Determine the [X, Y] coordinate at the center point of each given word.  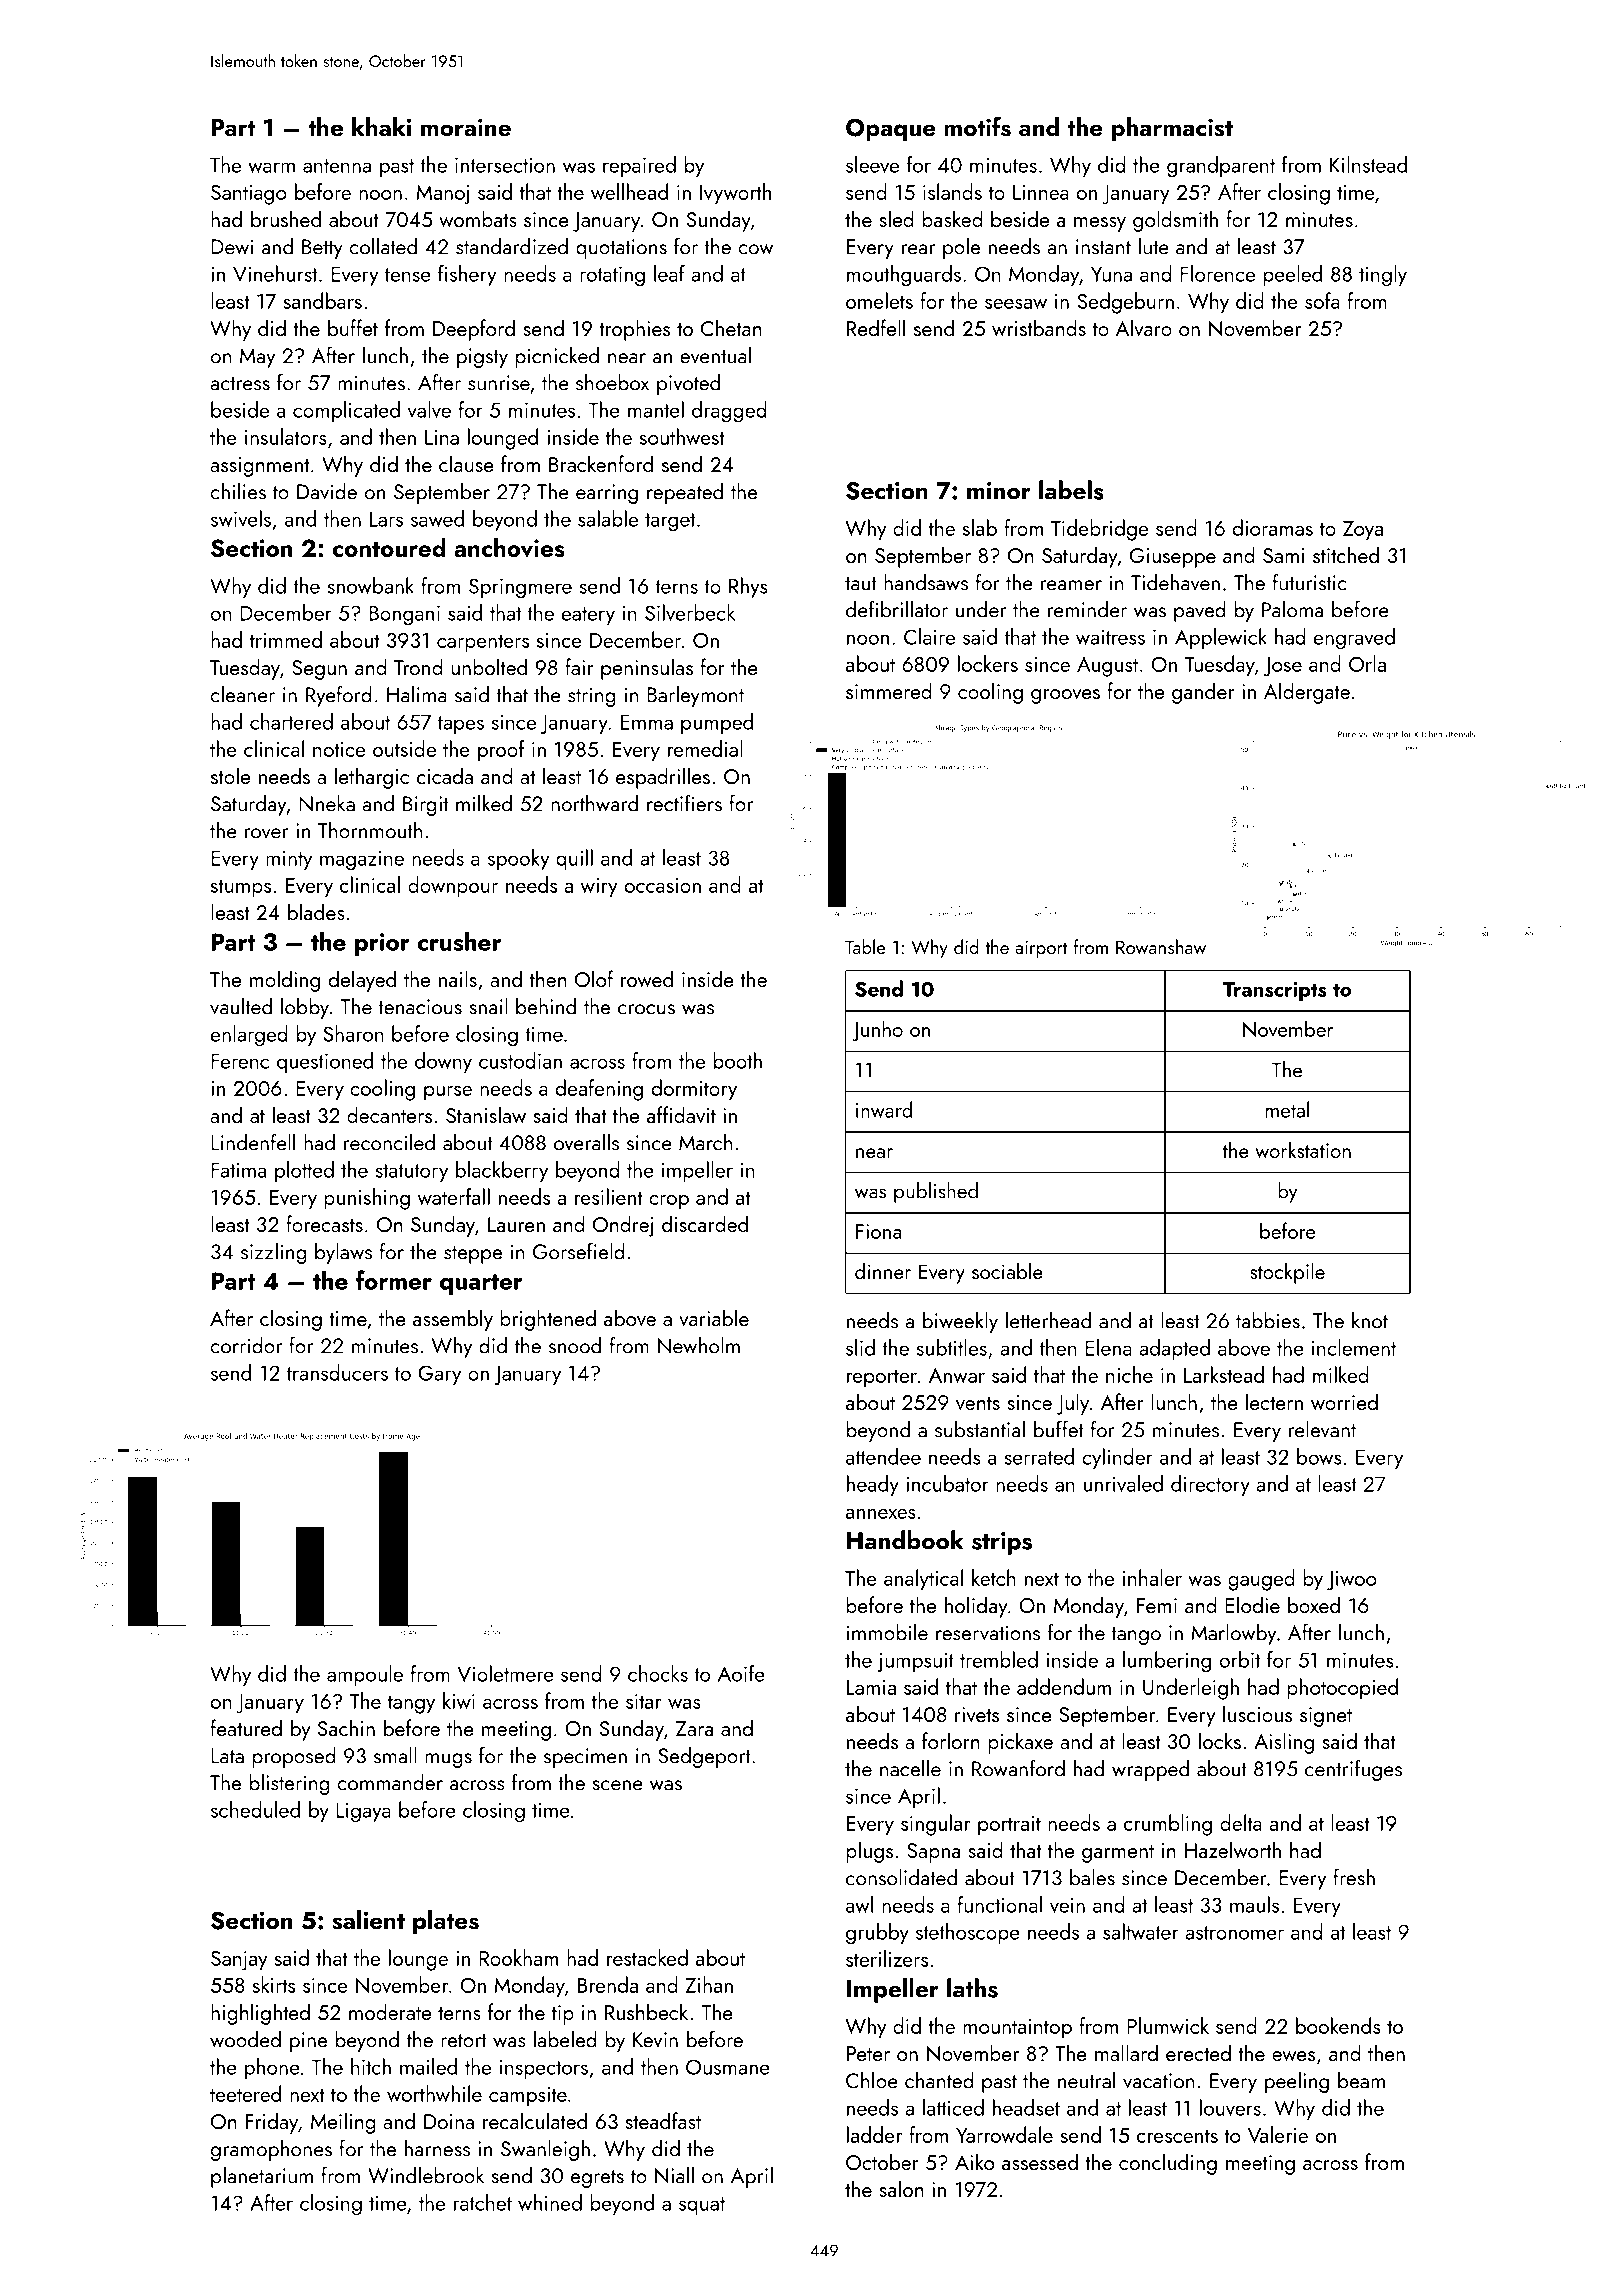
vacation [1159, 2081]
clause [466, 463]
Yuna [1111, 274]
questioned [325, 1062]
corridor [246, 1345]
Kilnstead [1368, 164]
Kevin [655, 2040]
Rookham [518, 1957]
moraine [466, 127]
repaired [639, 166]
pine [308, 2042]
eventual [715, 355]
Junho [877, 1031]
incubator [947, 1483]
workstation [1303, 1150]
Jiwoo [1351, 1581]
